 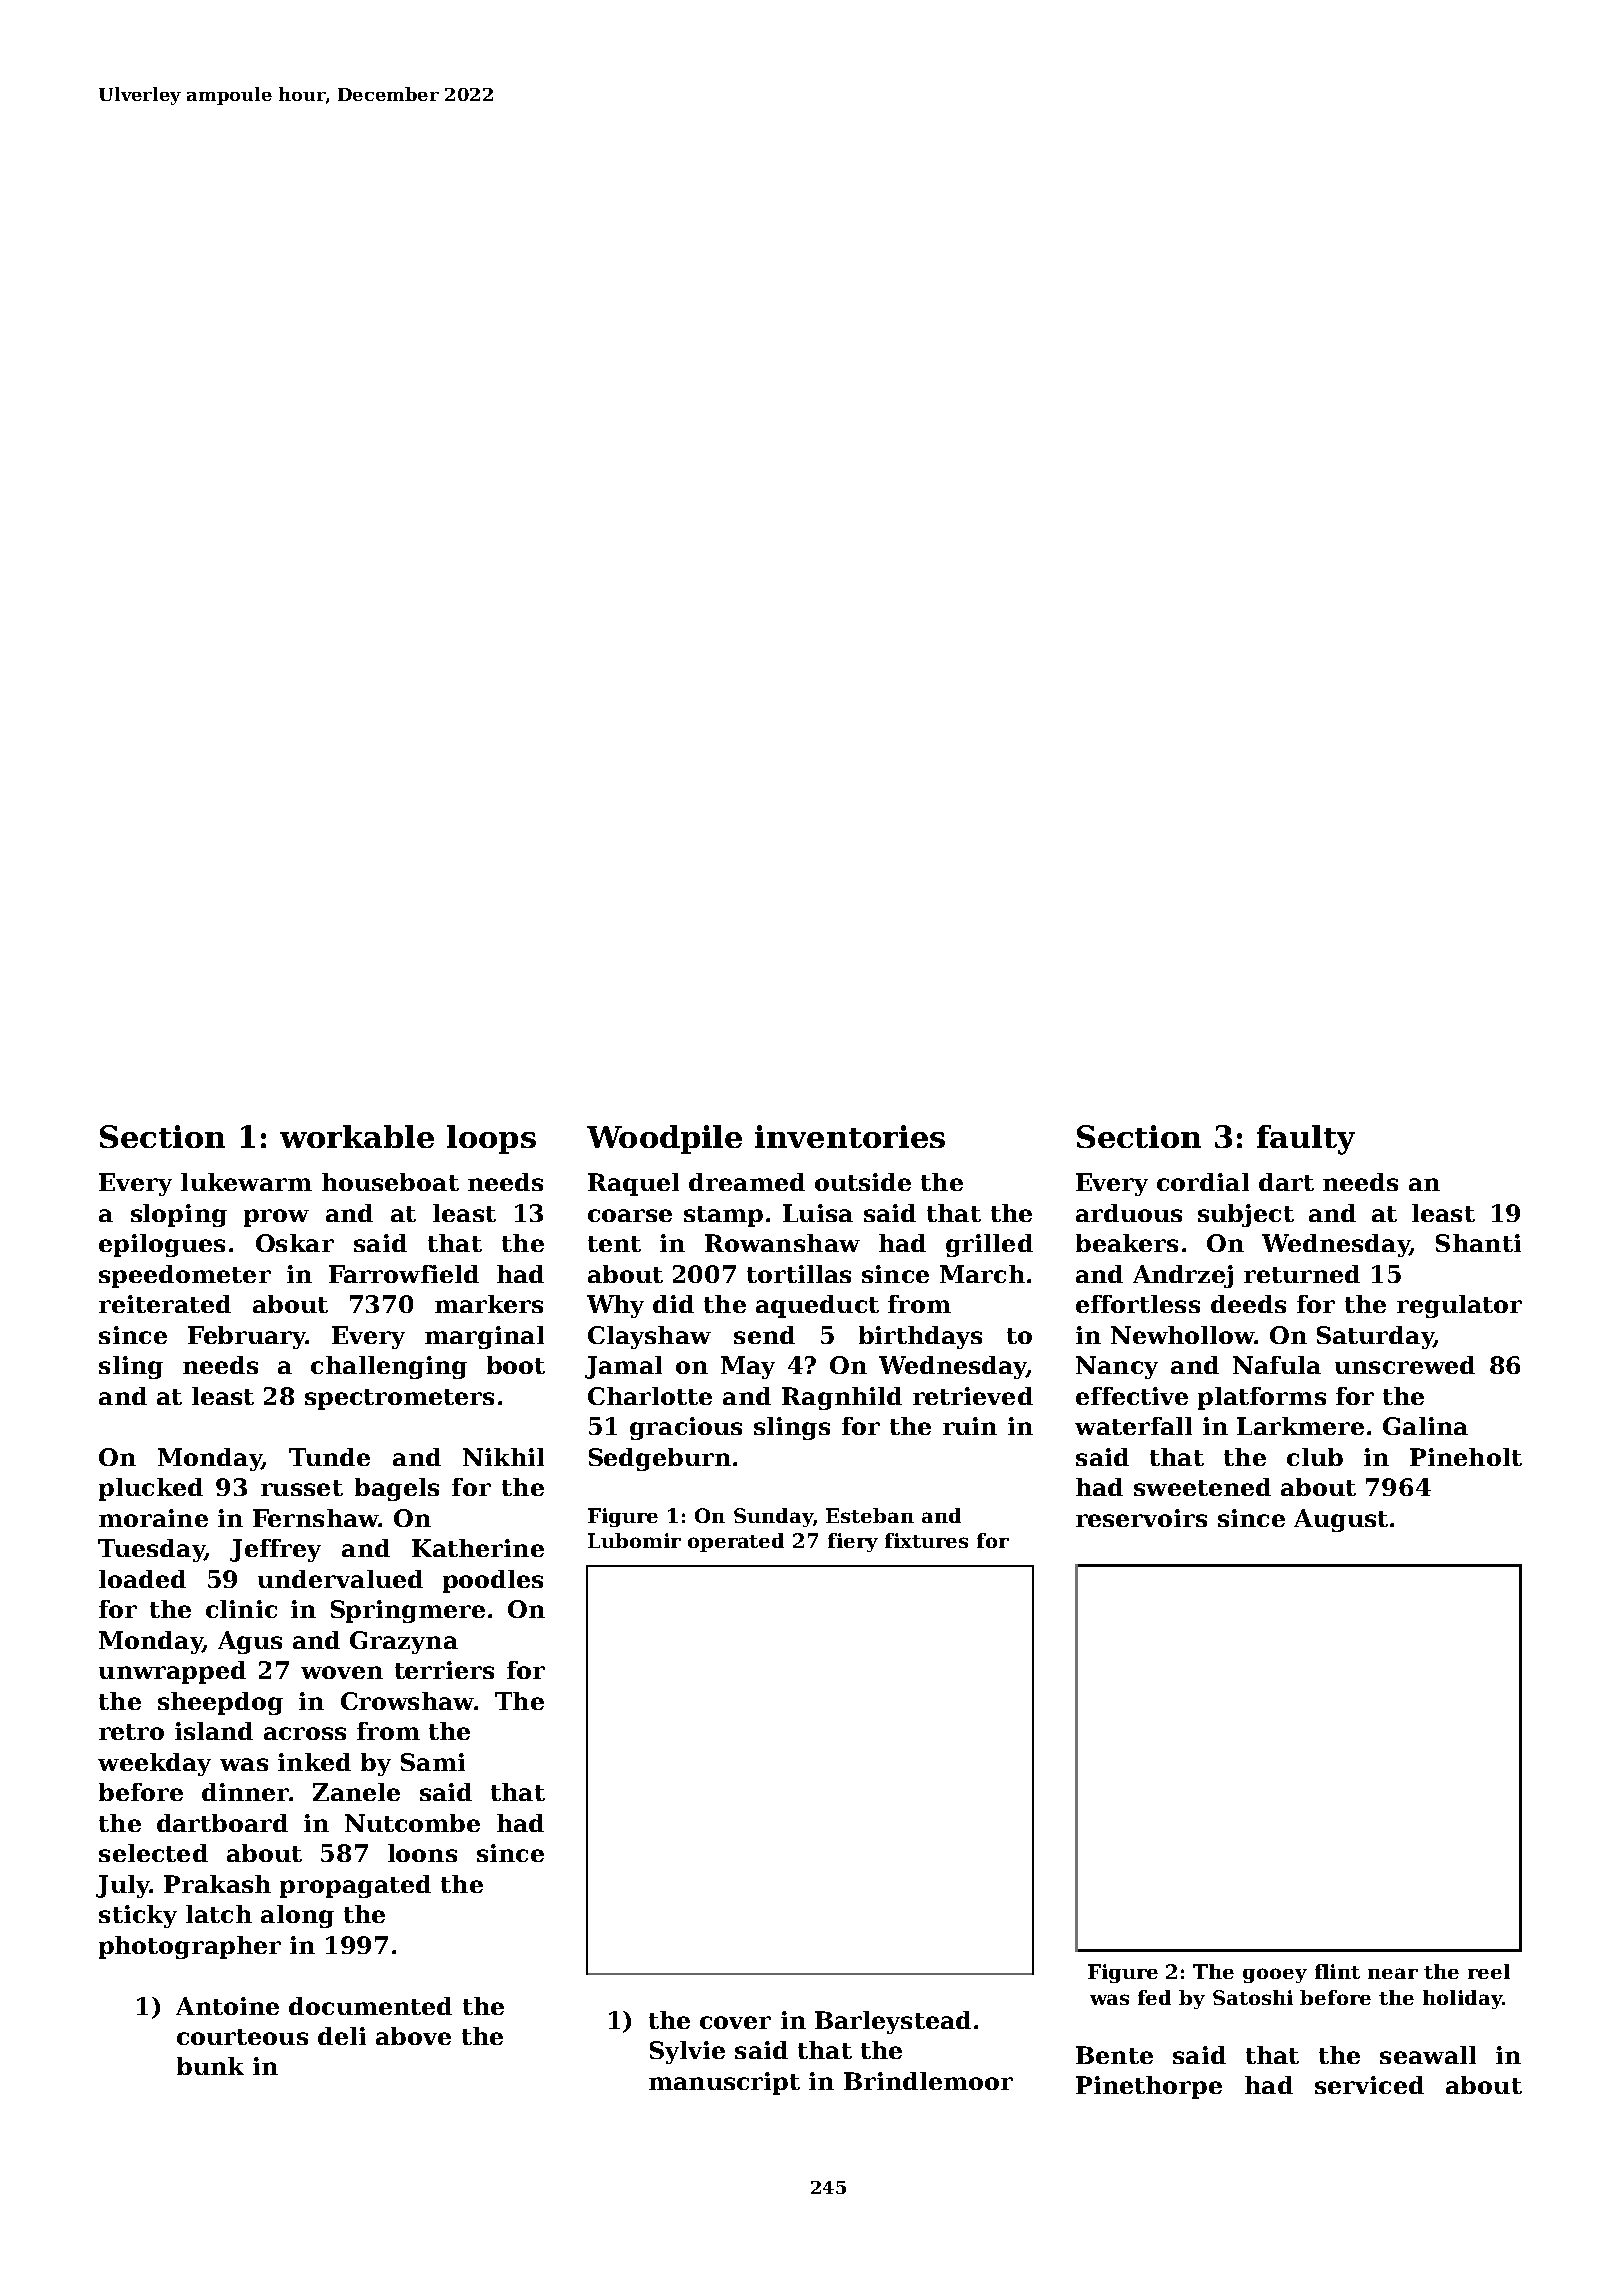 I want to click on Zanele, so click(x=356, y=1792).
